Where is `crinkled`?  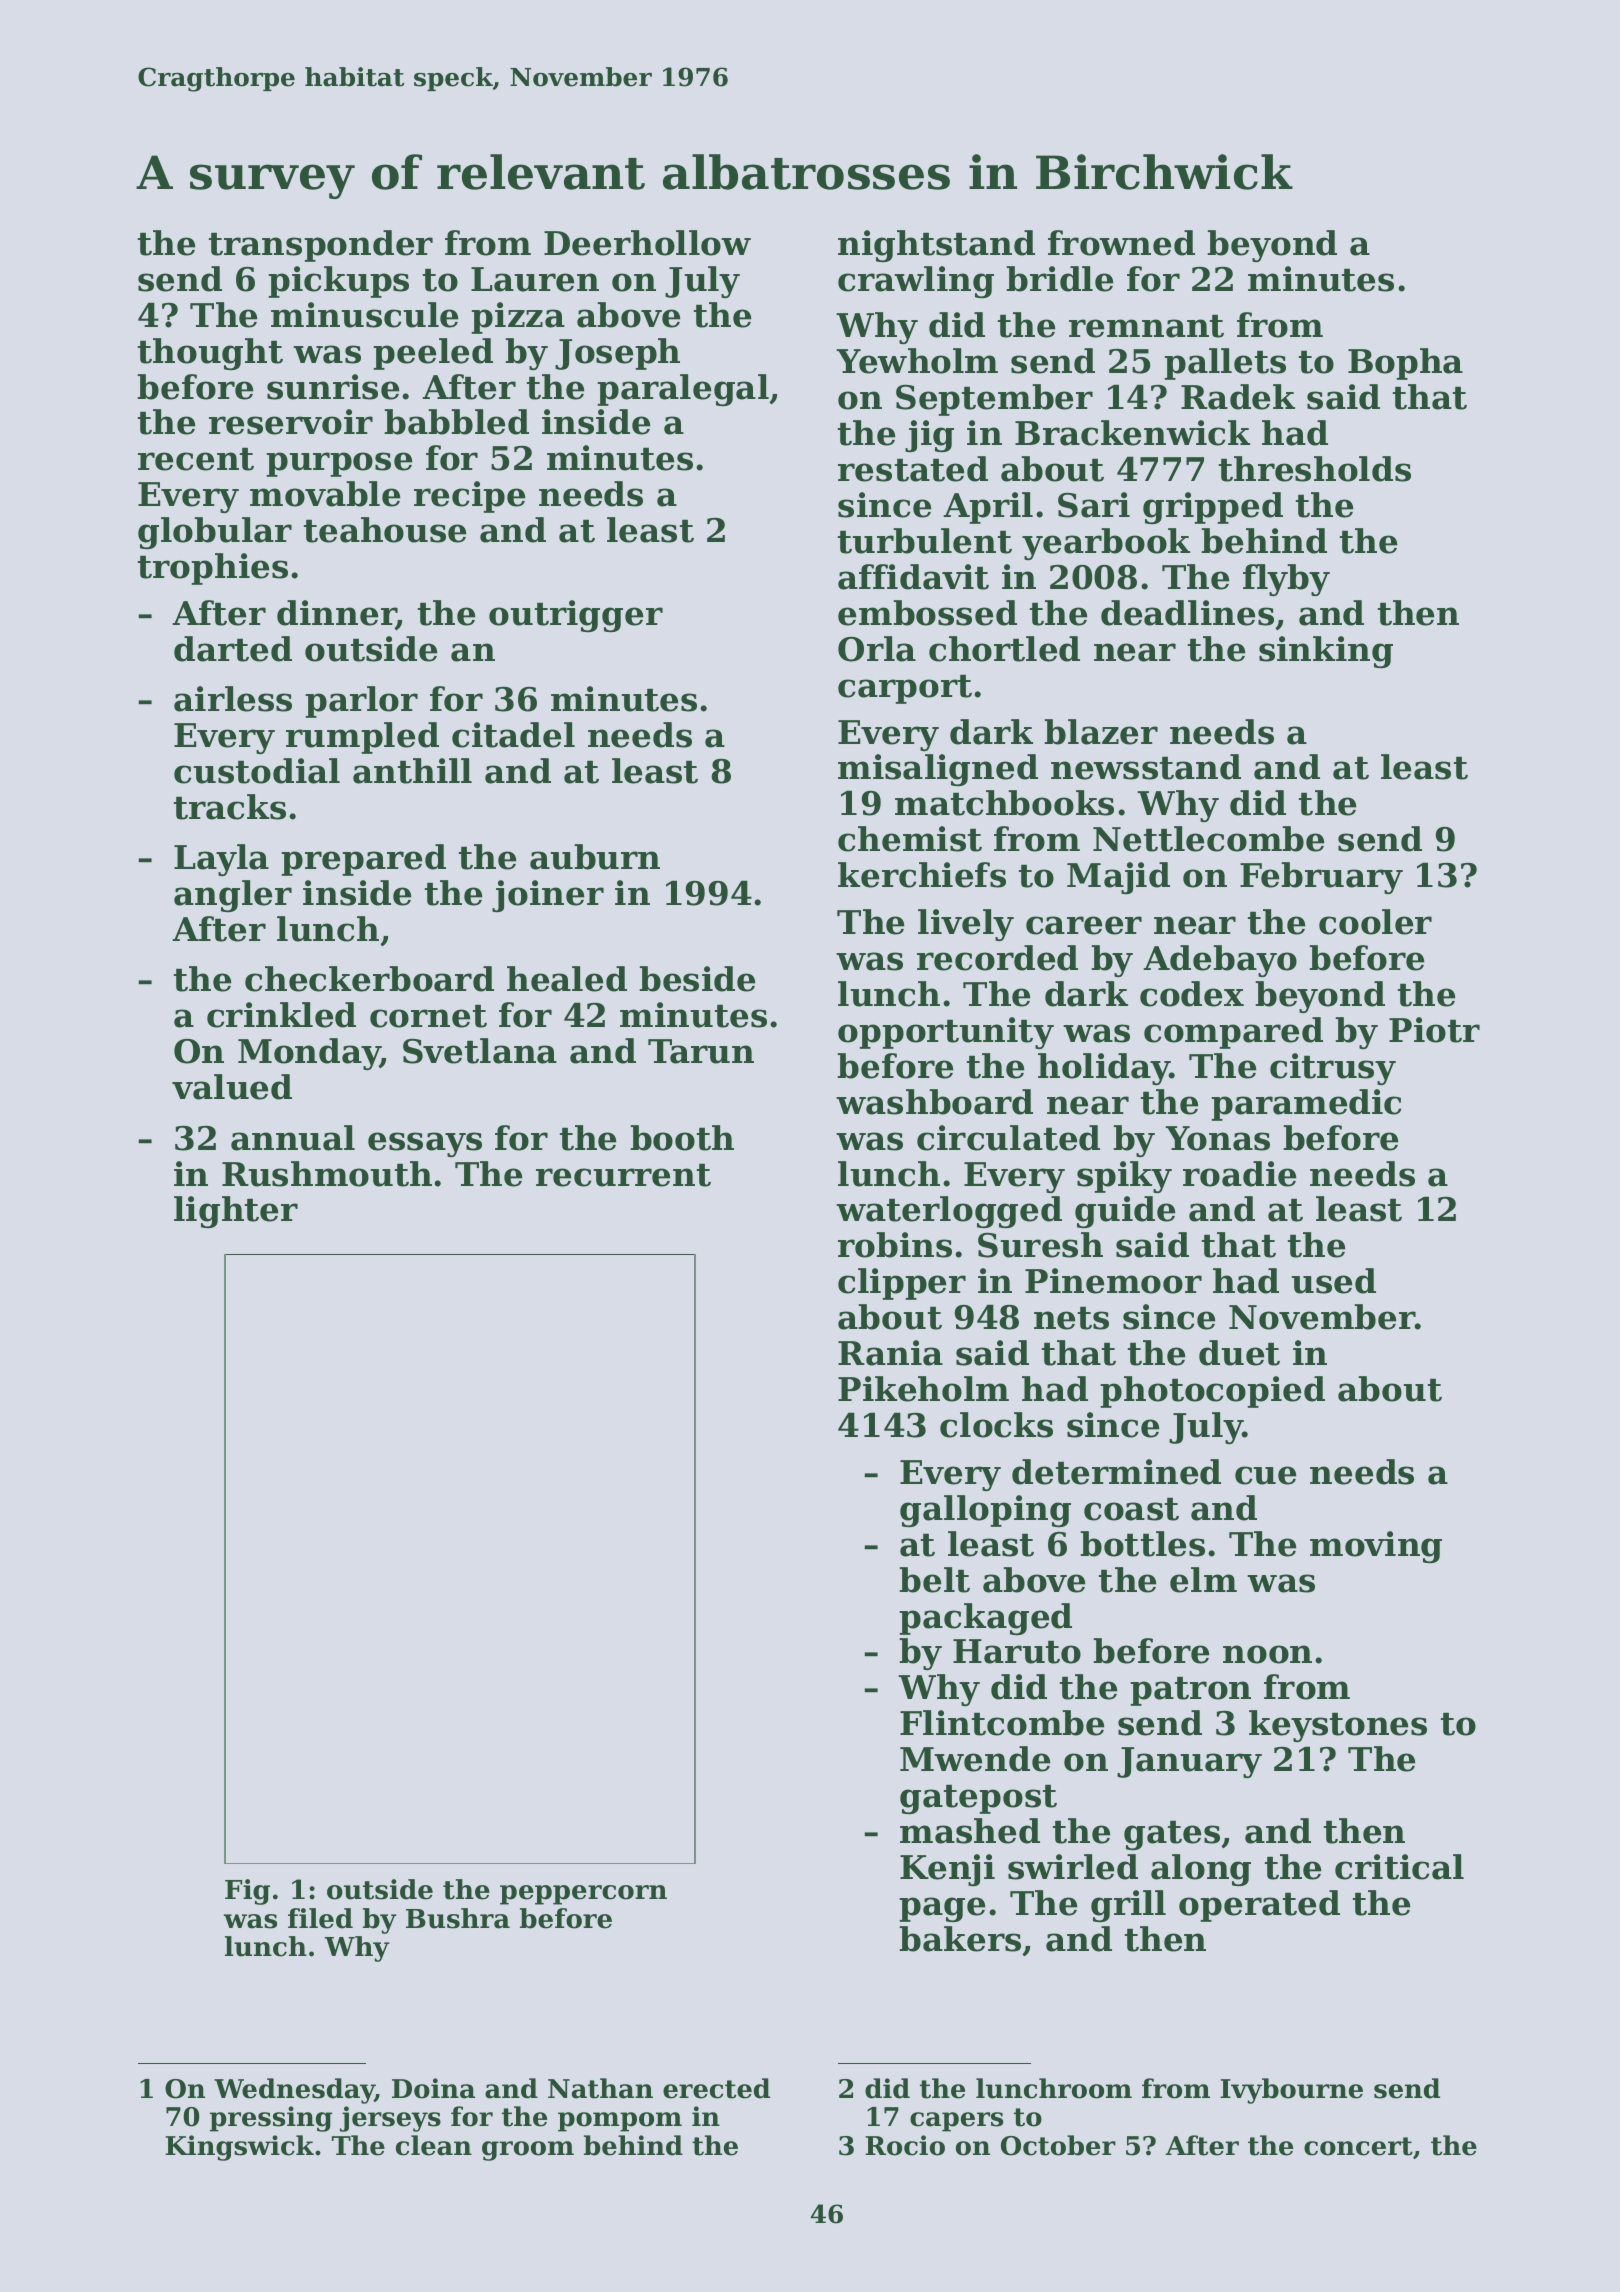 crinkled is located at coordinates (281, 1015).
